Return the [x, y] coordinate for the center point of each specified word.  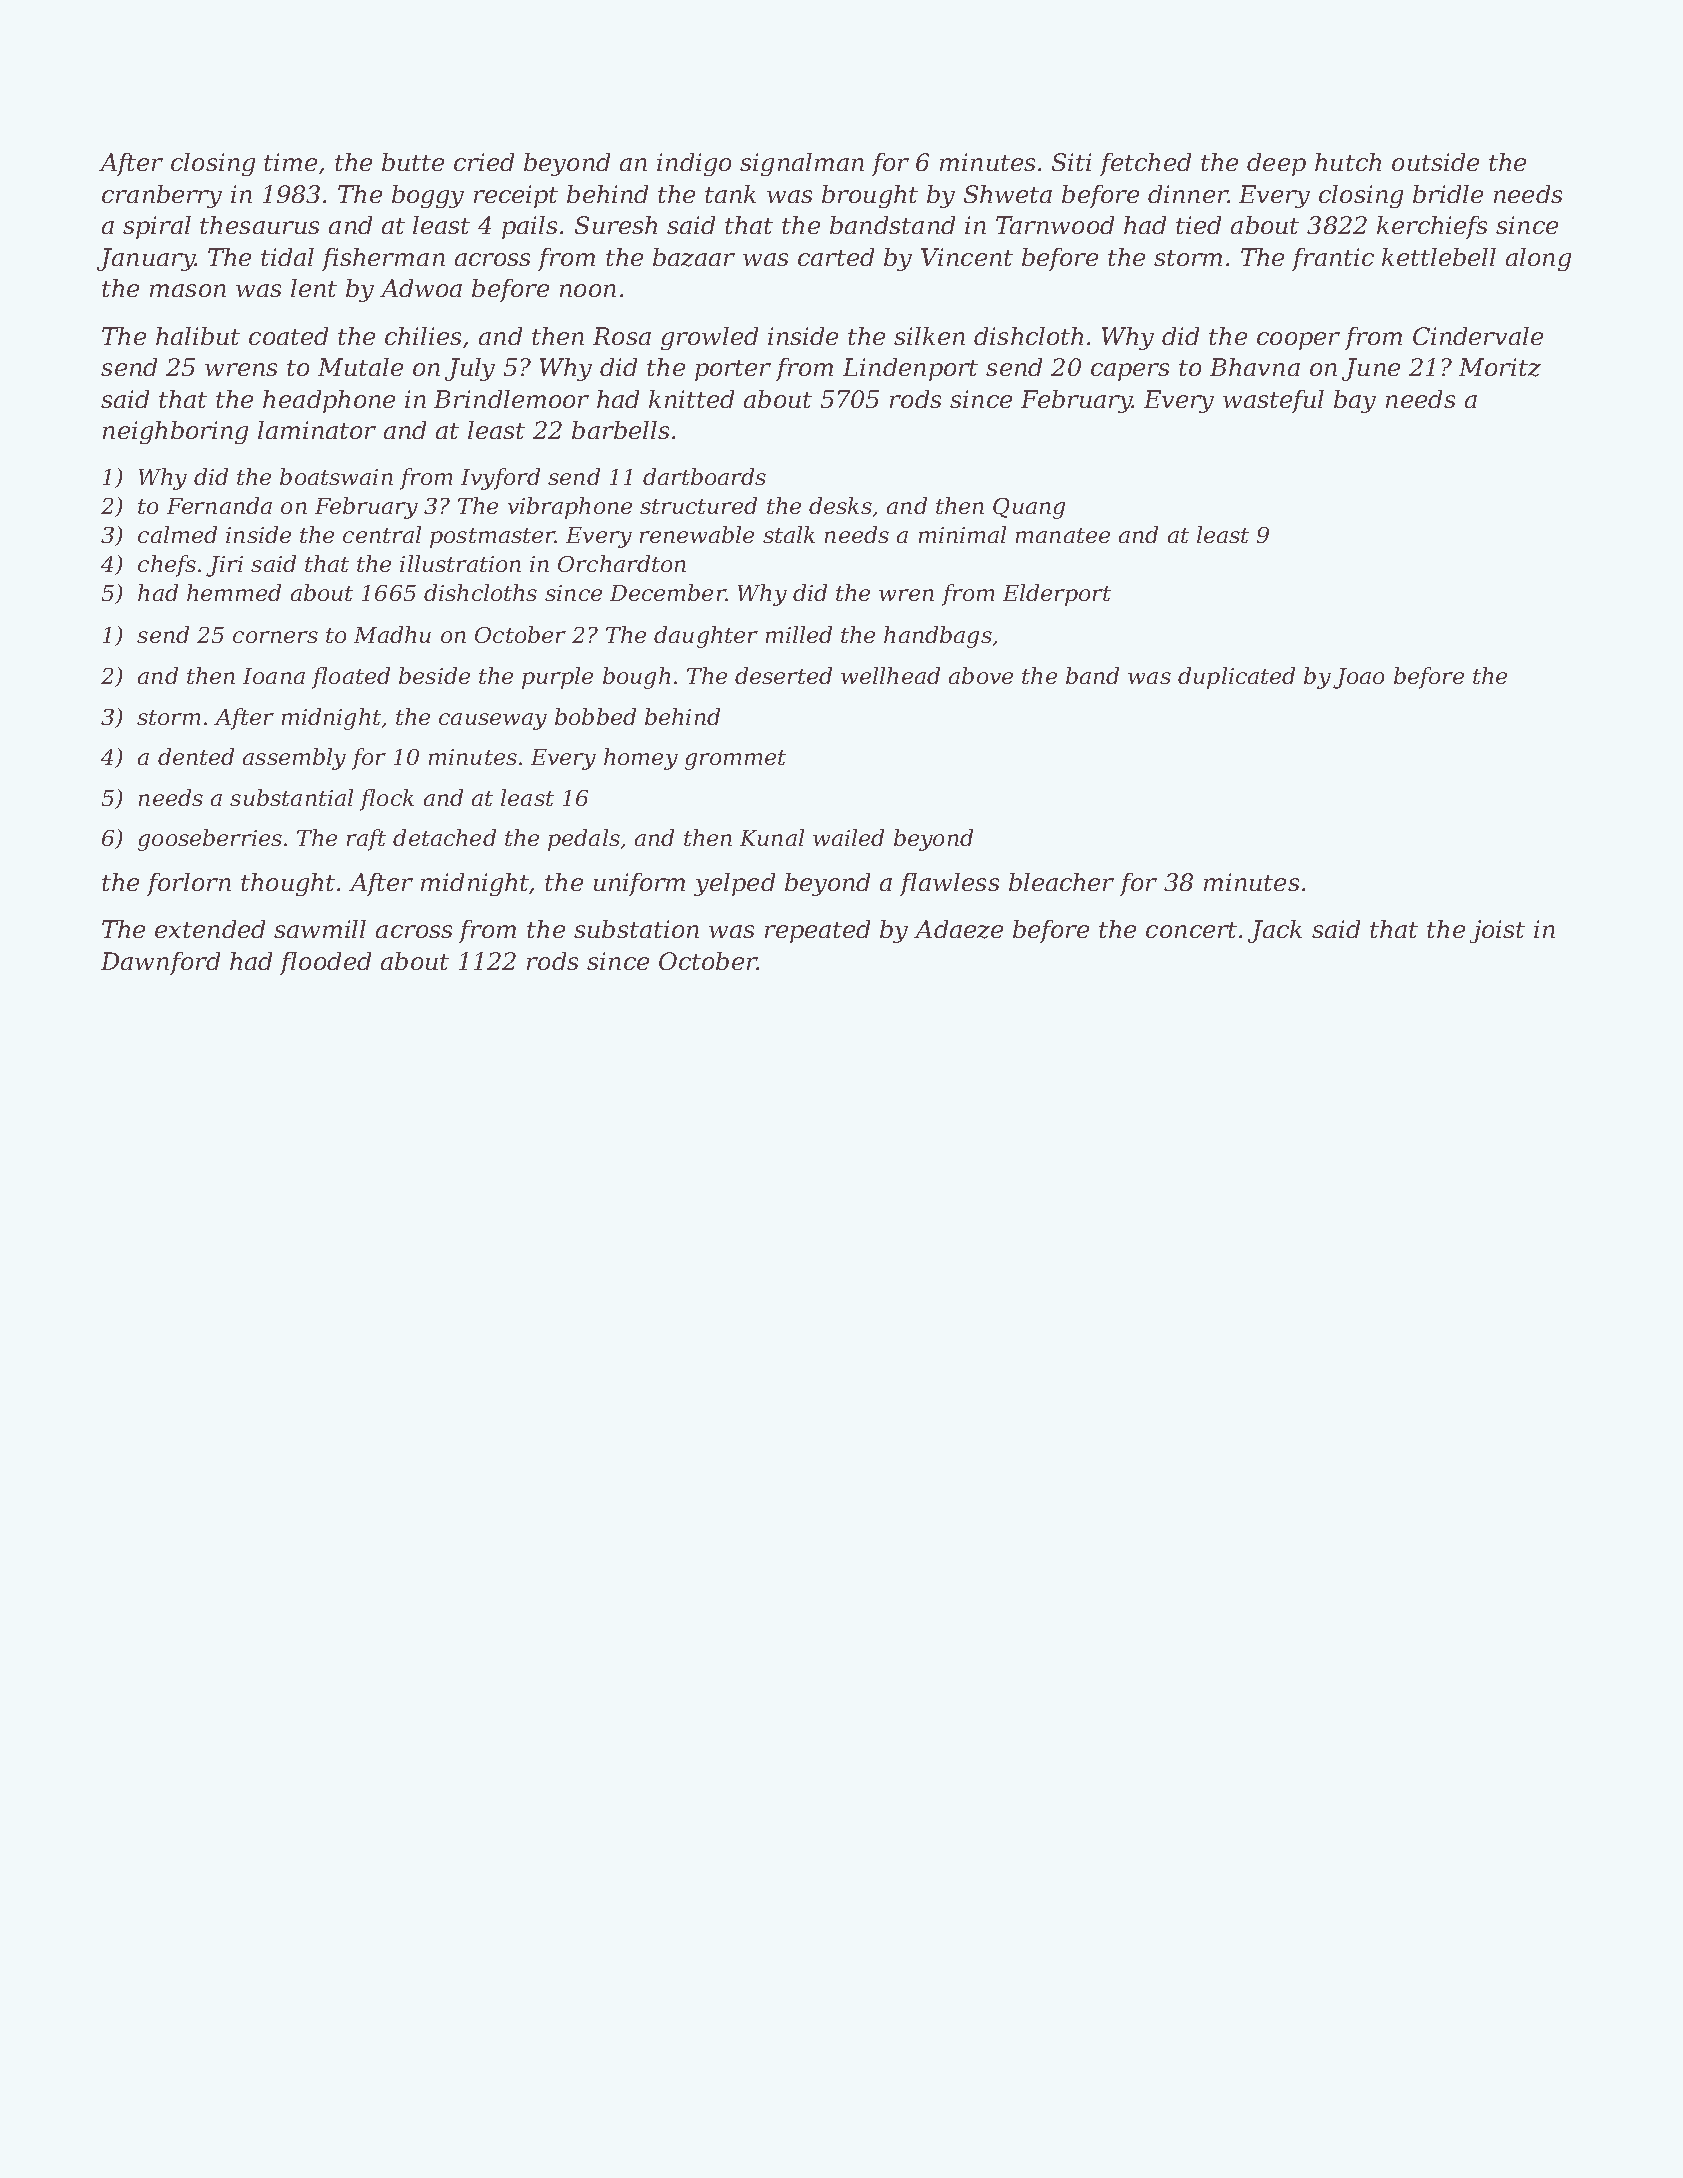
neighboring [175, 432]
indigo [694, 164]
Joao [1358, 678]
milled [799, 634]
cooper [1298, 341]
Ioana [274, 676]
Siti [1071, 162]
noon [588, 290]
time [290, 162]
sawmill [320, 929]
